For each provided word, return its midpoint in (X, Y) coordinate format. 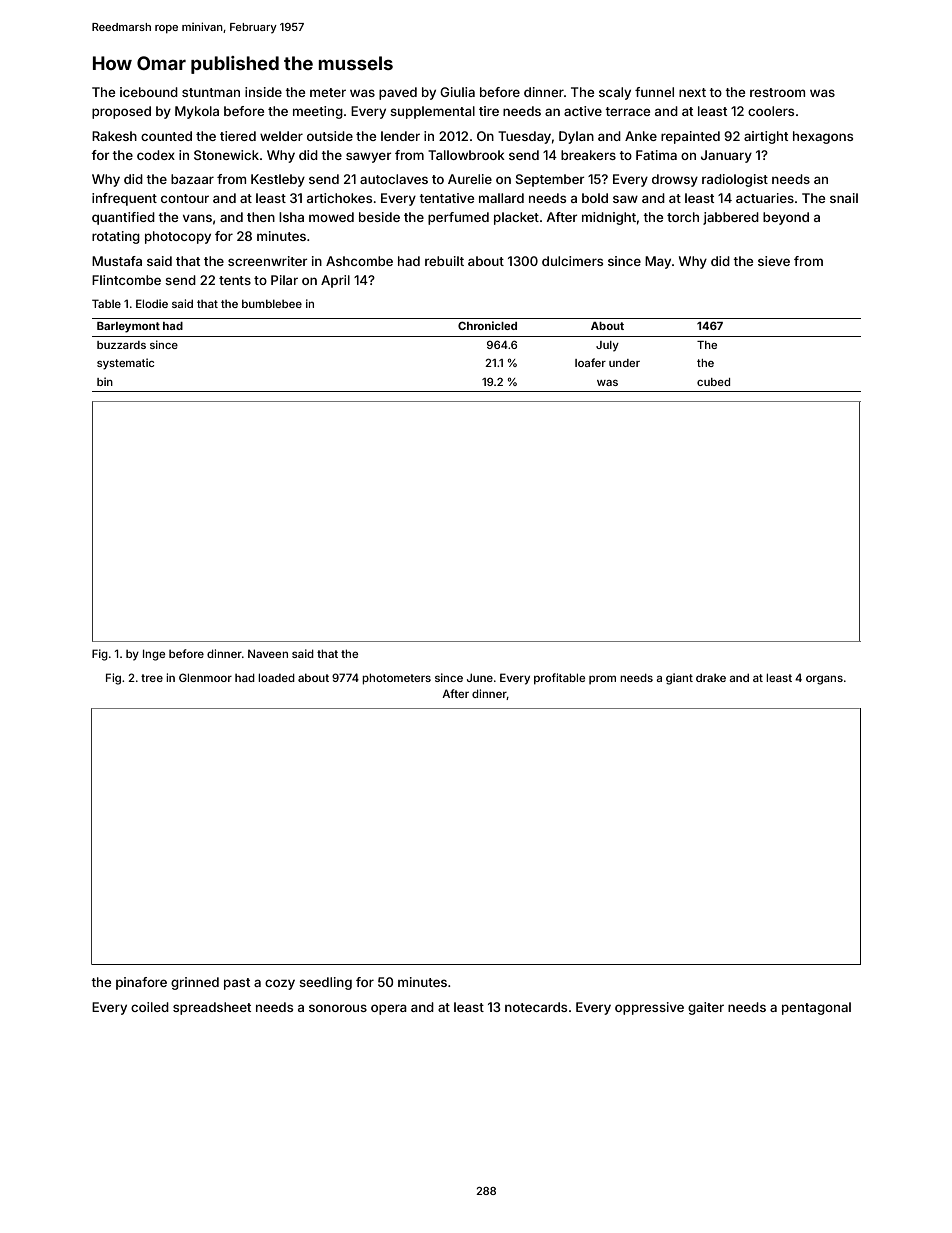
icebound (149, 92)
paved (398, 93)
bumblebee (272, 304)
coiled (150, 1007)
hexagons (823, 137)
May (658, 262)
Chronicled (487, 325)
